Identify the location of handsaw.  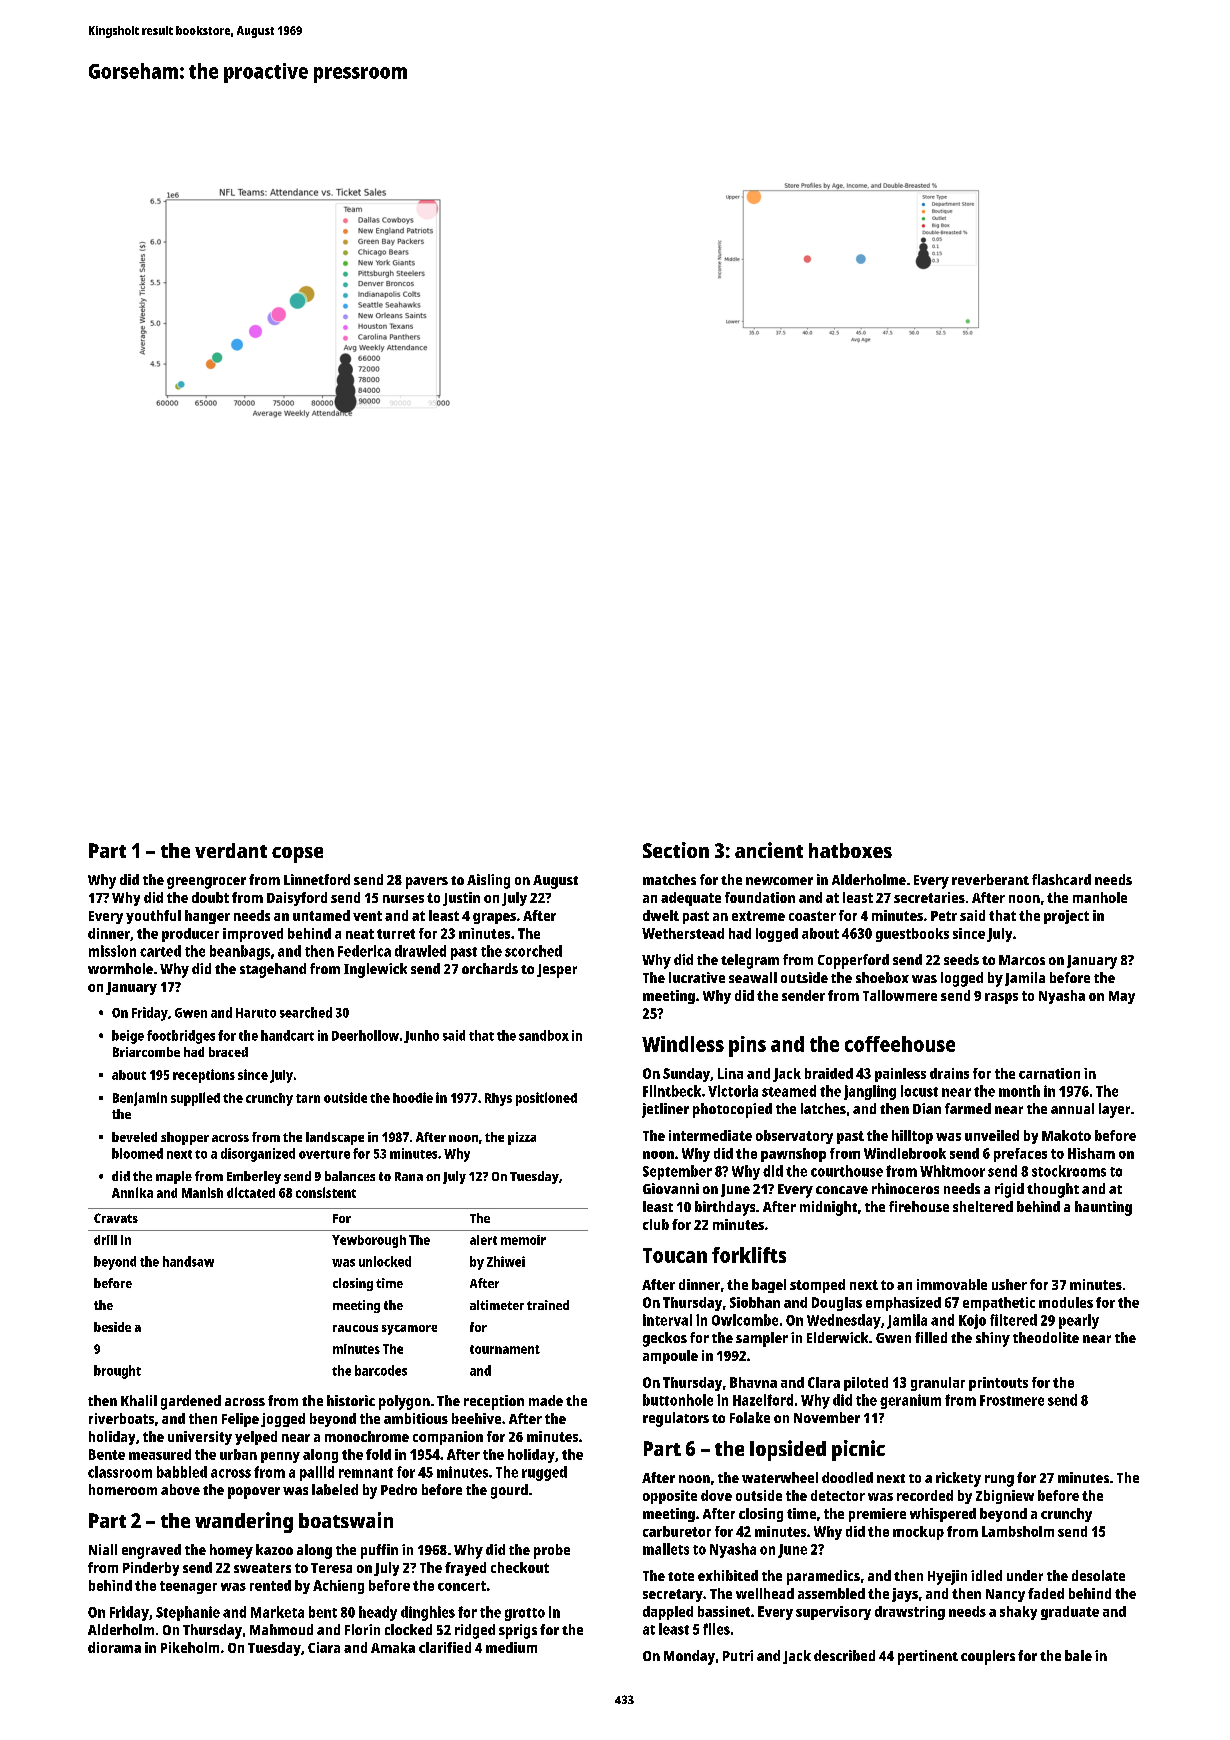
(188, 1261).
